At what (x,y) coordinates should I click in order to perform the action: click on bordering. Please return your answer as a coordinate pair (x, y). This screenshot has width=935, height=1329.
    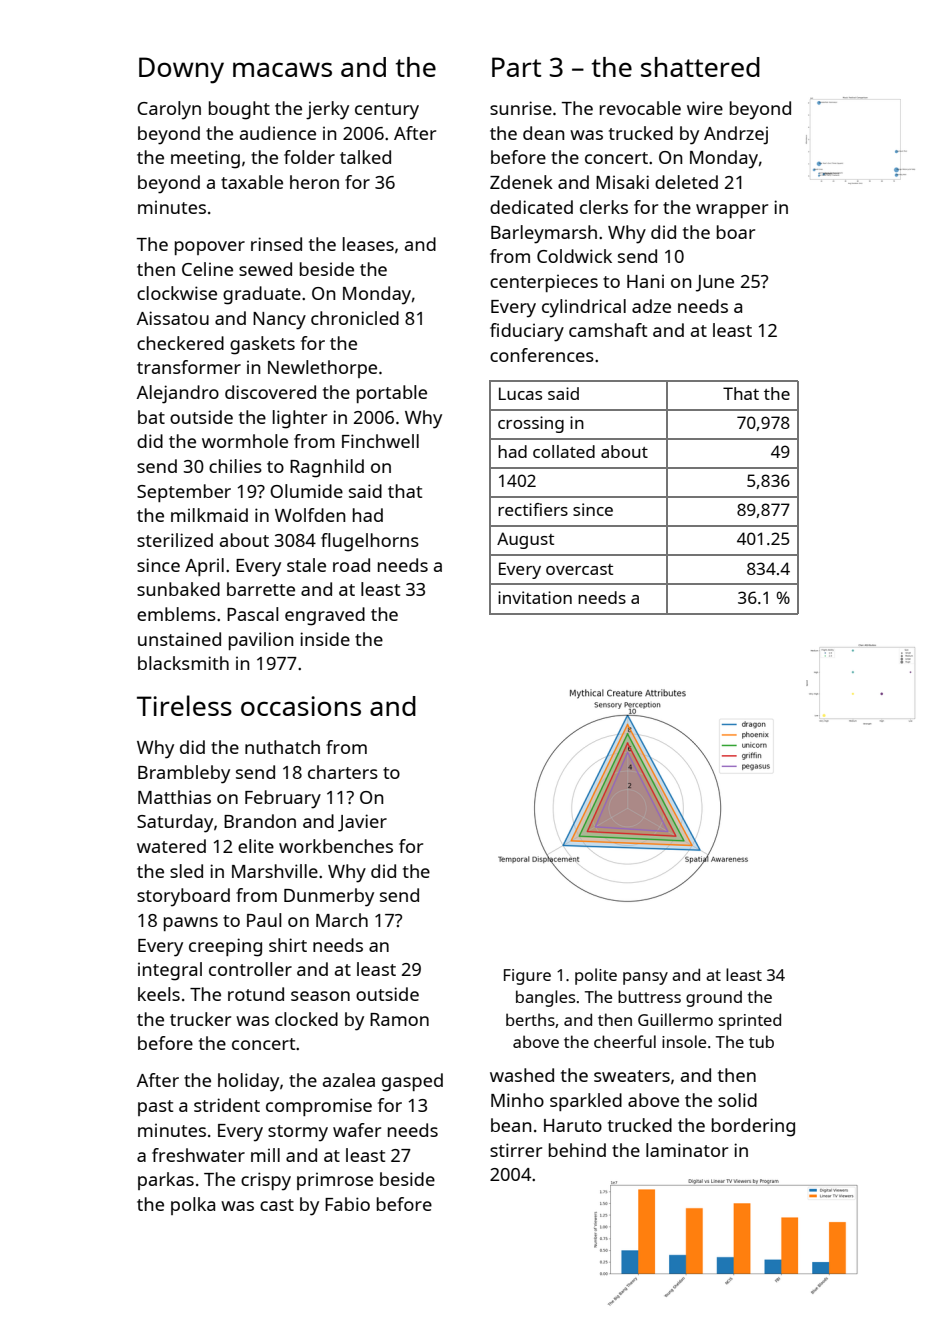
    Looking at the image, I should click on (753, 1127).
